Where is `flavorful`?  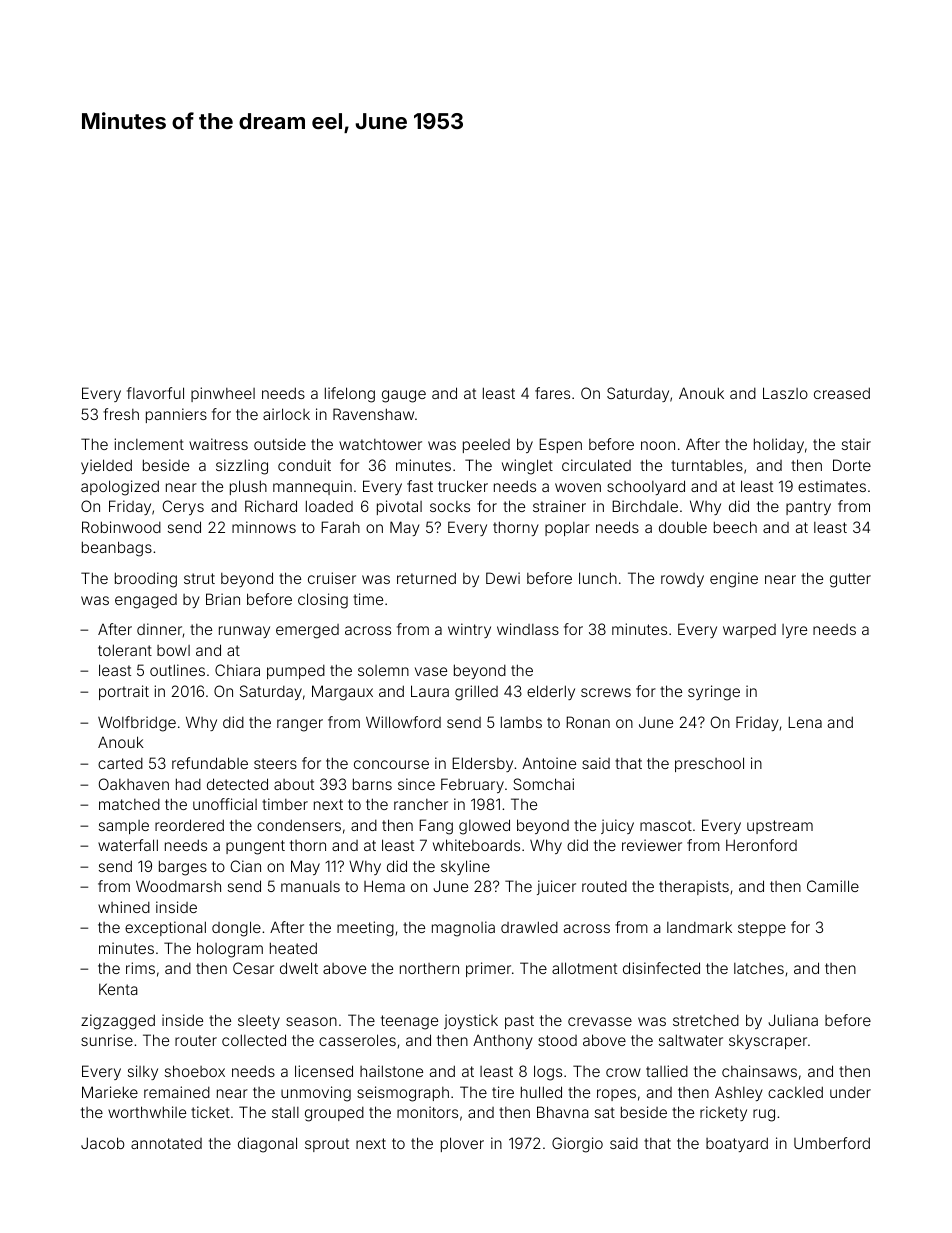
flavorful is located at coordinates (155, 393).
